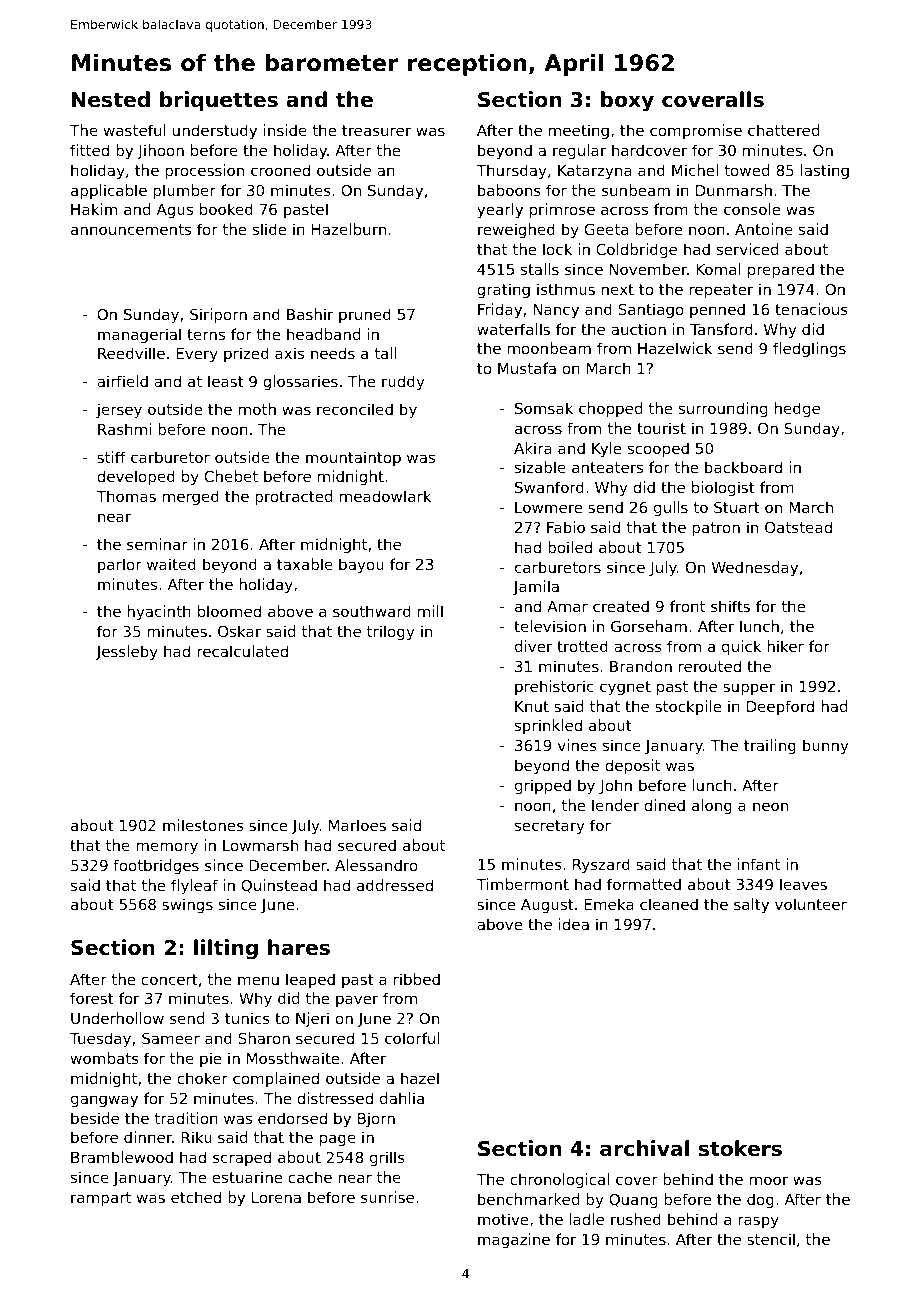 The height and width of the screenshot is (1308, 924). I want to click on volunteer, so click(811, 904).
